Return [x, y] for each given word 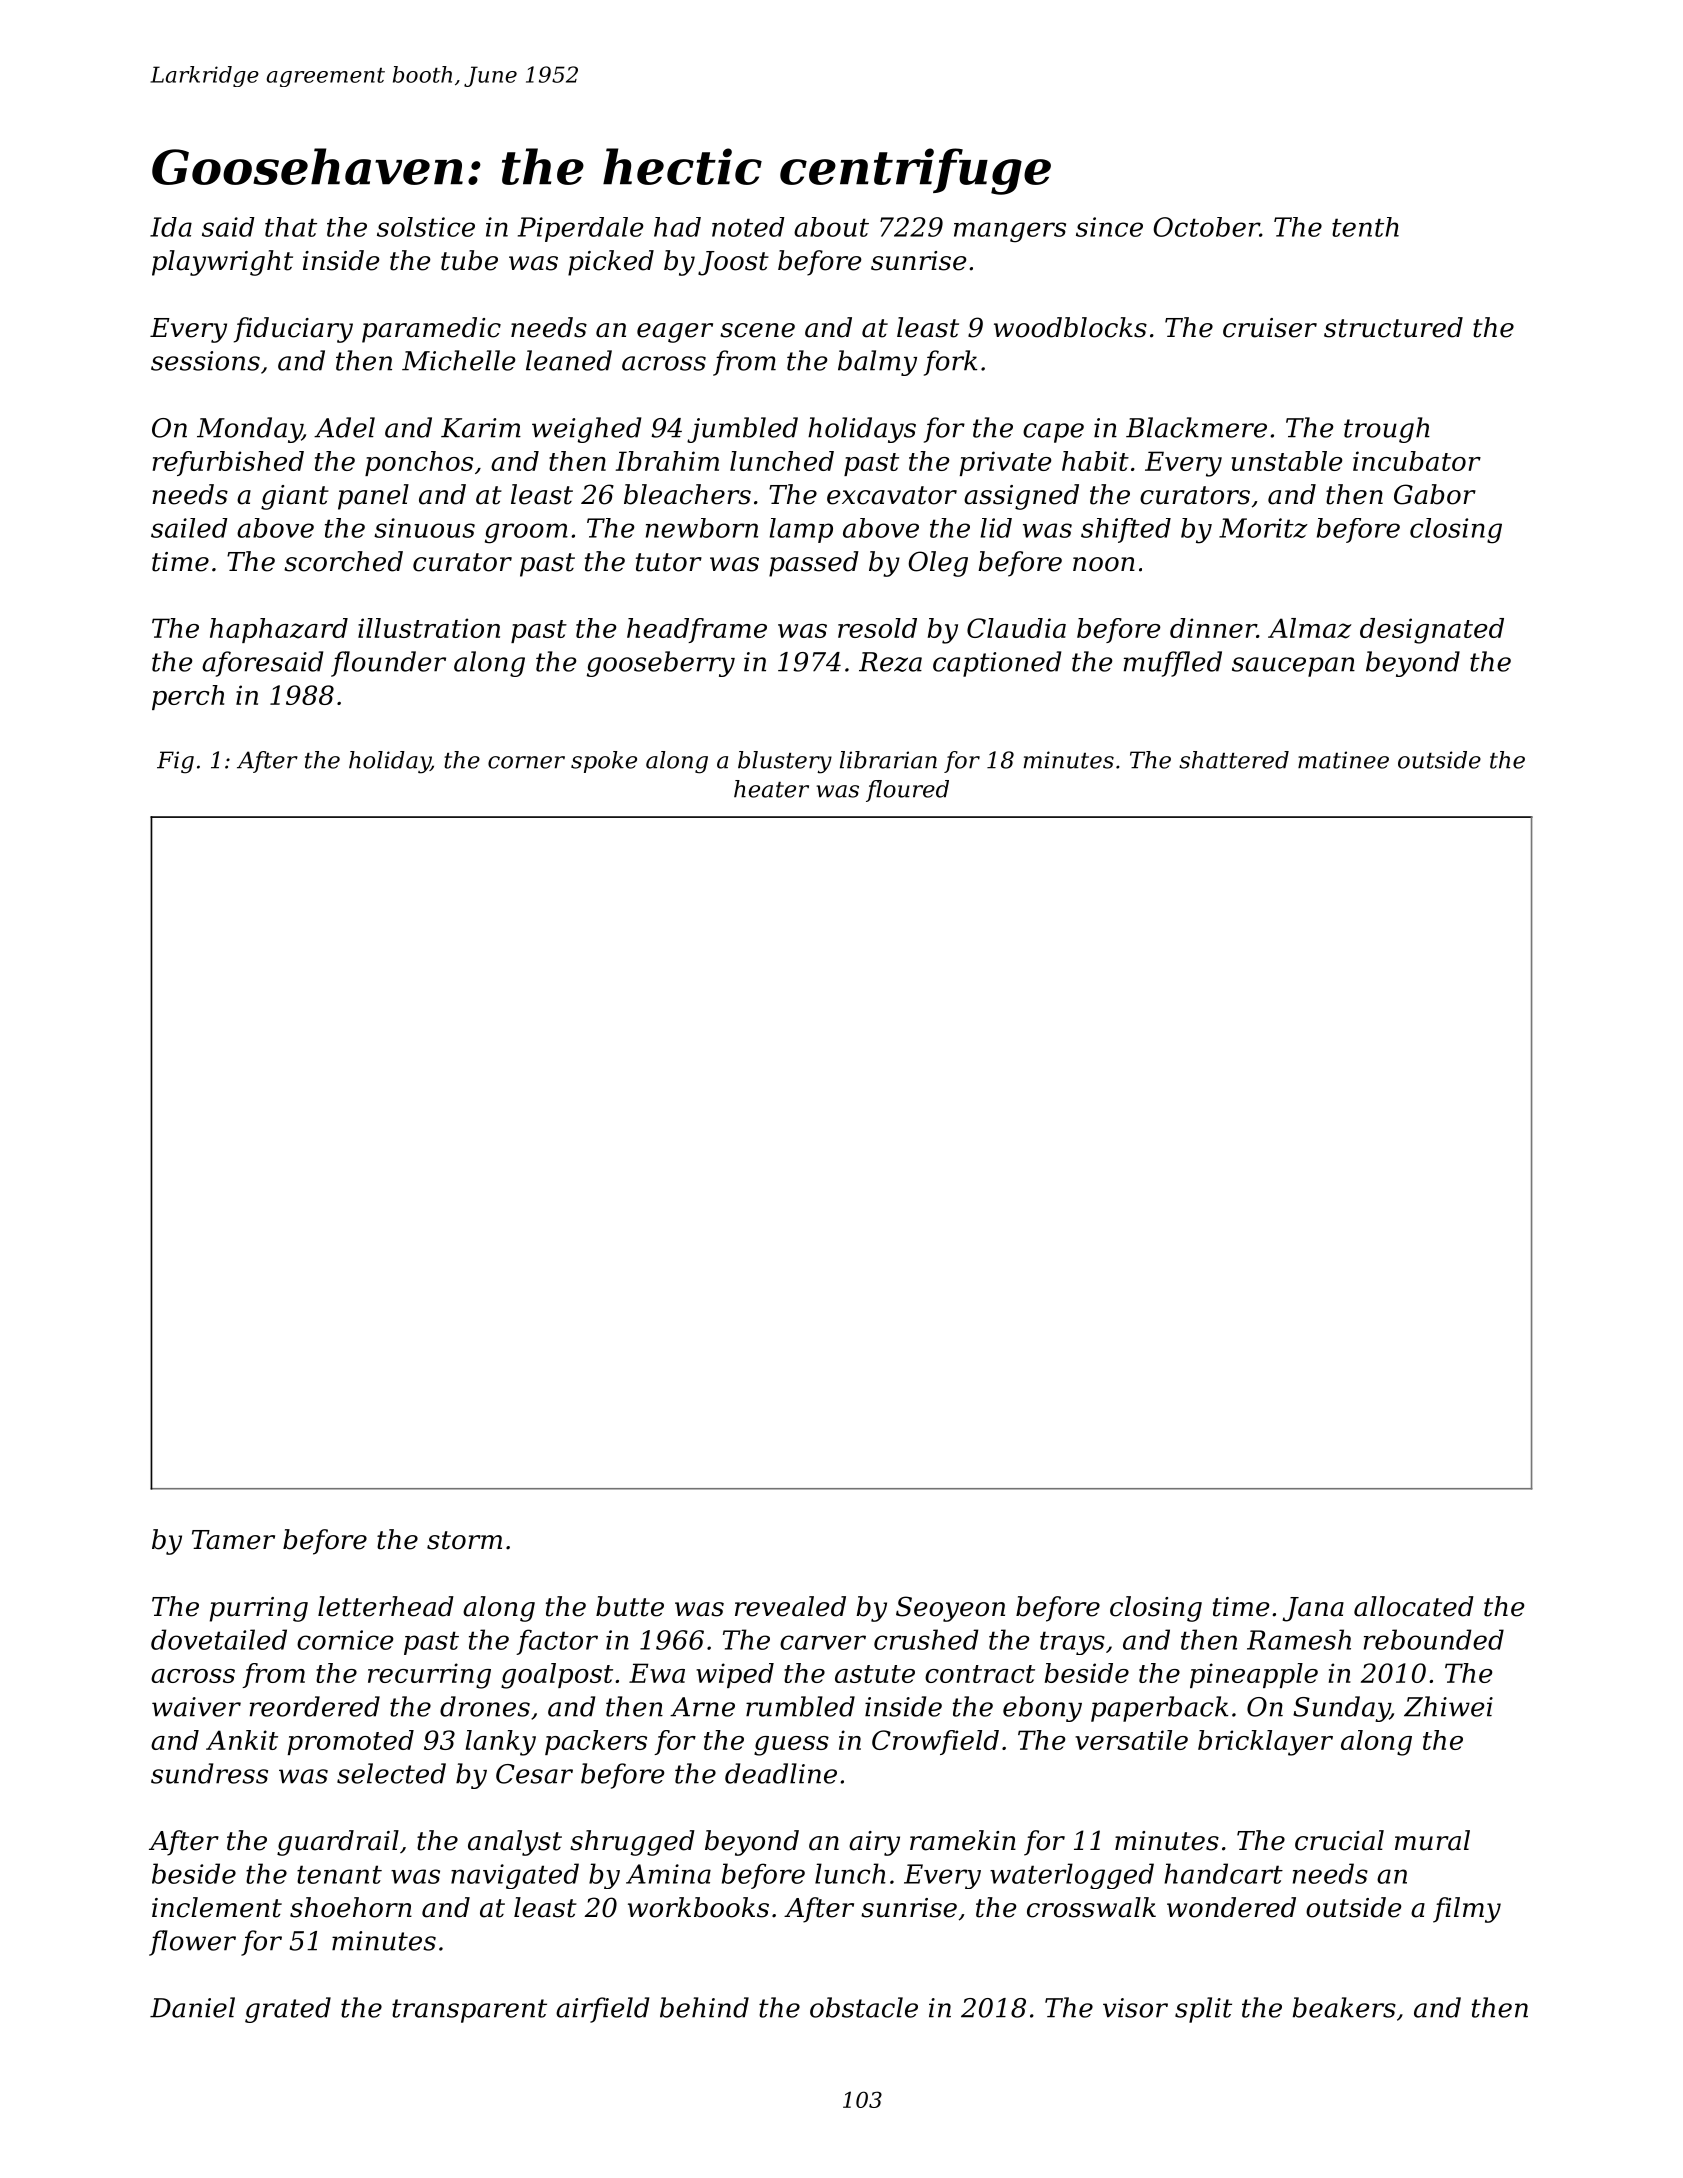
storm [464, 1540]
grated [288, 2010]
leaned [569, 360]
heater [771, 789]
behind [704, 2007]
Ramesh [1299, 1639]
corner [526, 762]
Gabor [1435, 494]
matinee [1343, 760]
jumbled [742, 430]
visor [1135, 2008]
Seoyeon [950, 1609]
